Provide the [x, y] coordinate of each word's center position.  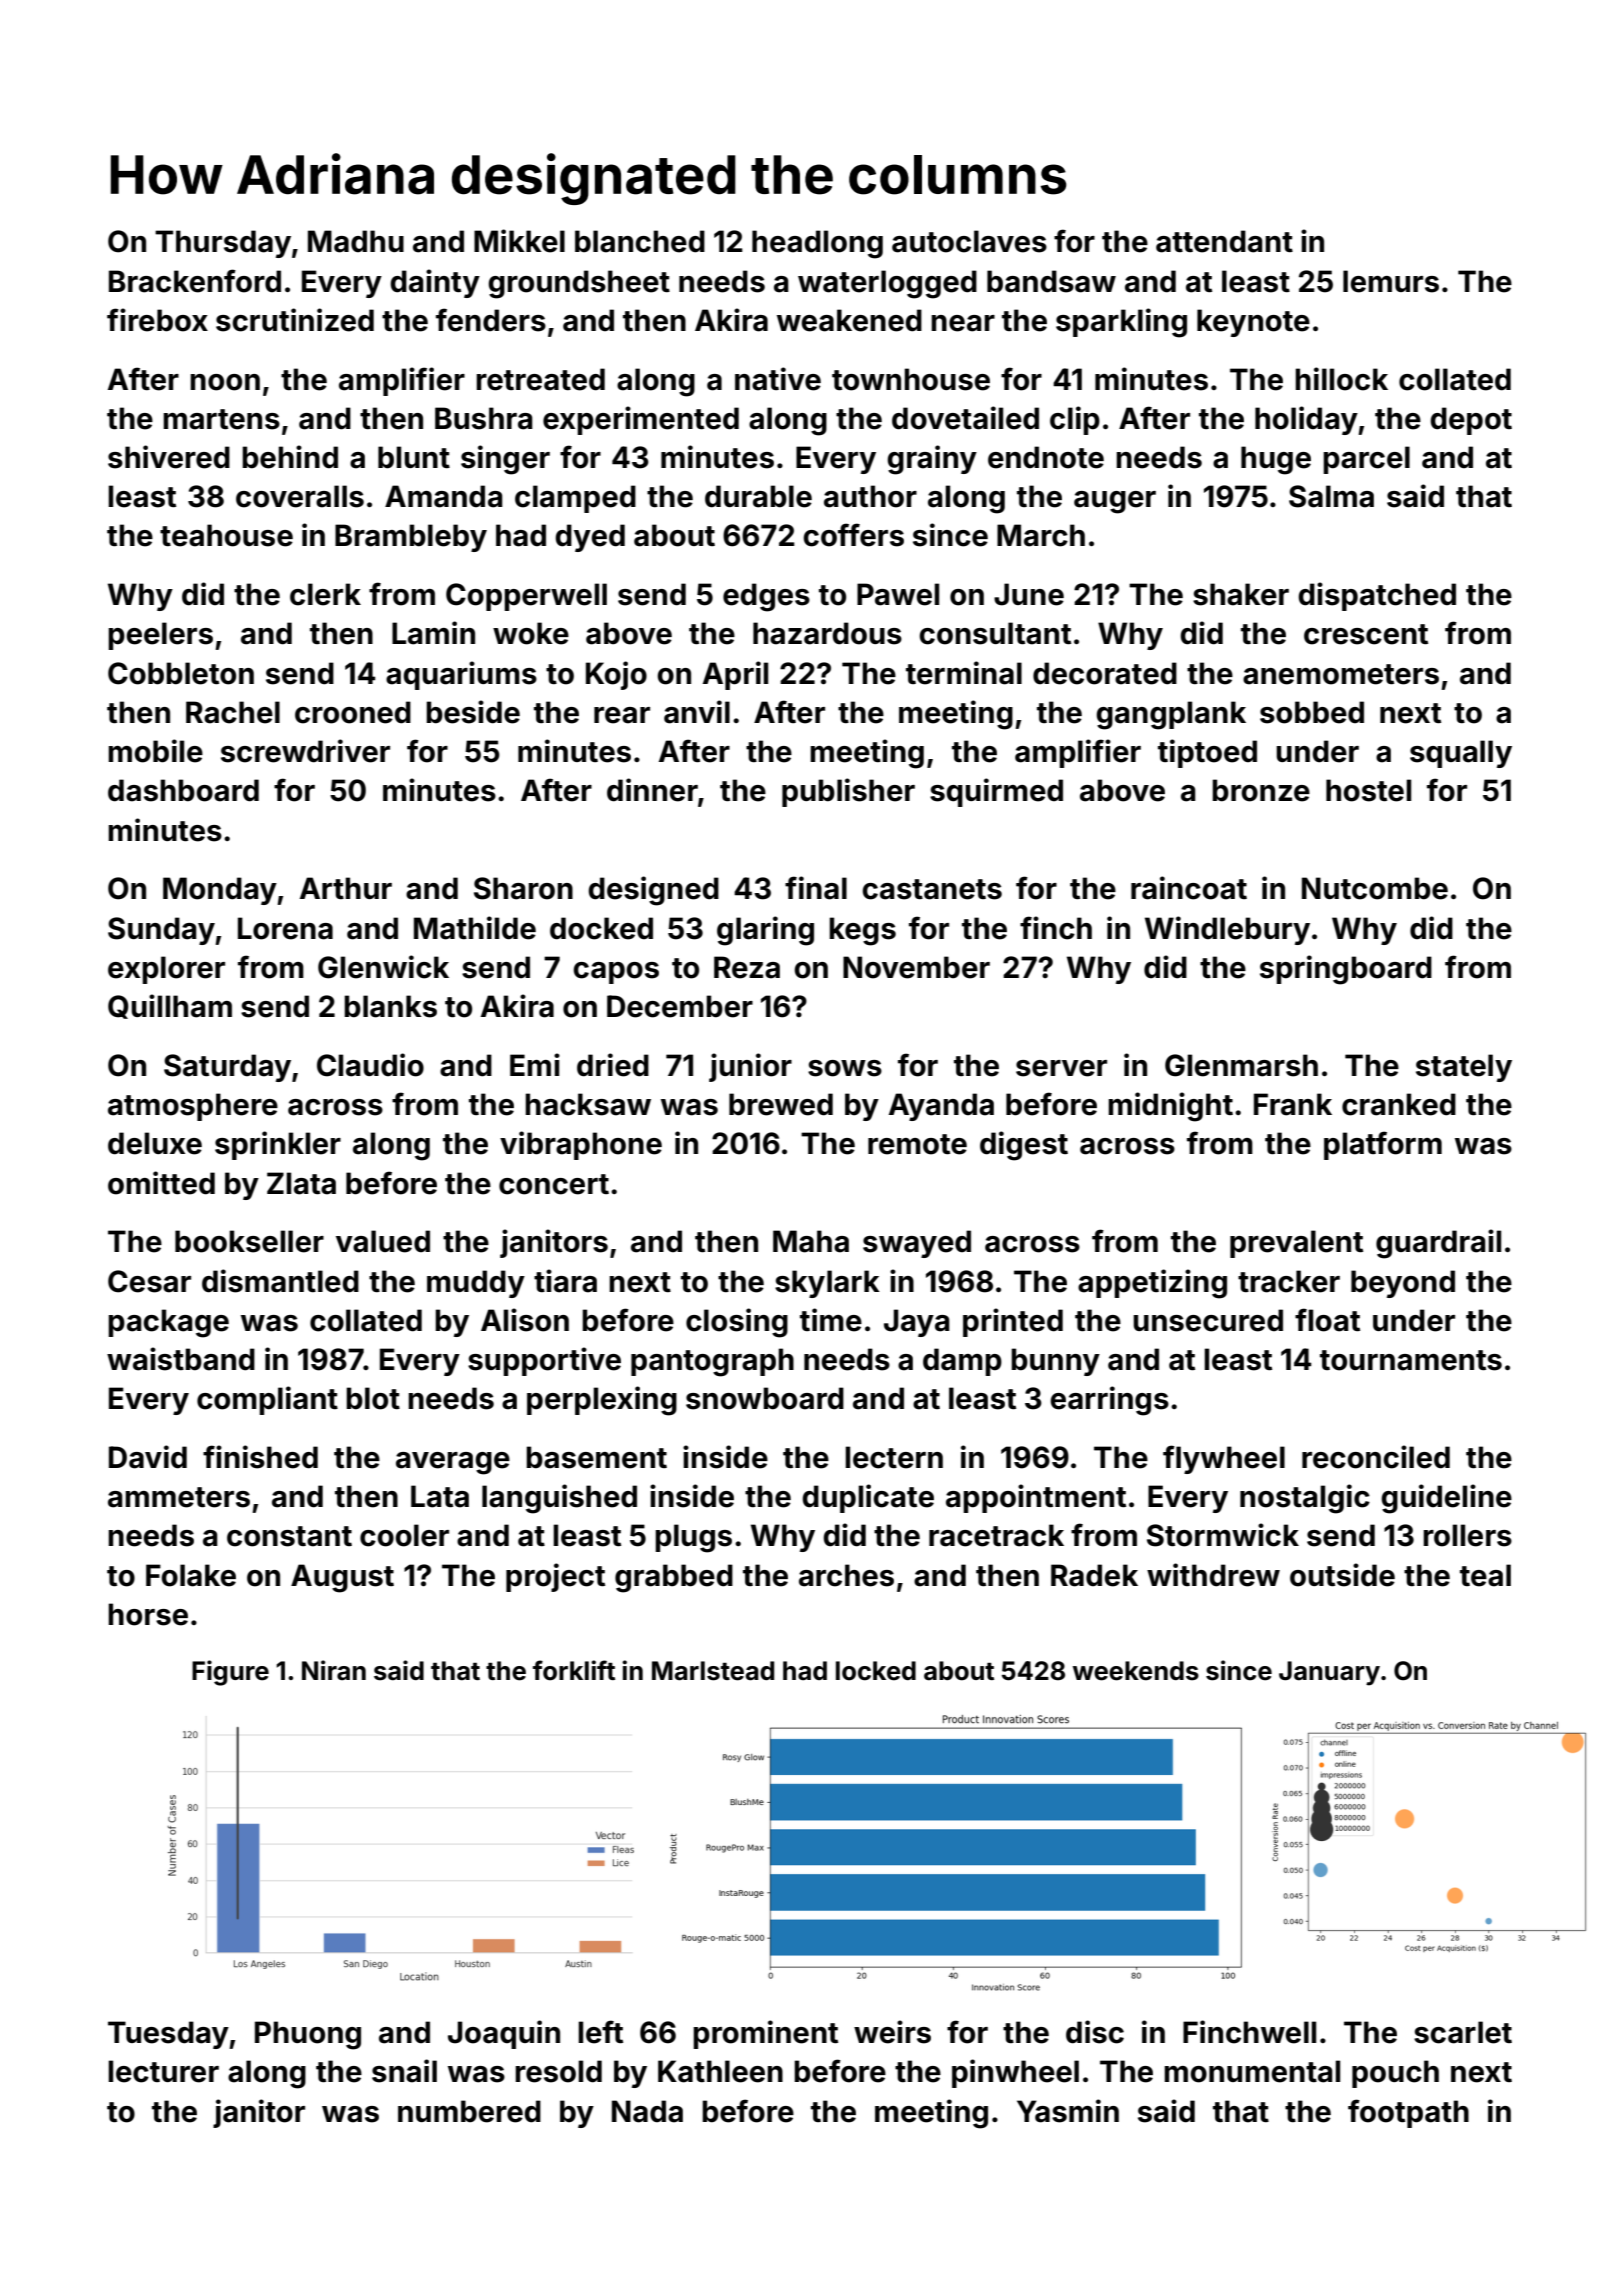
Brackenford [195, 281]
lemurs [1391, 281]
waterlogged [887, 284]
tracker [1289, 1281]
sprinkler [278, 1145]
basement [596, 1457]
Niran [334, 1670]
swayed [917, 1244]
